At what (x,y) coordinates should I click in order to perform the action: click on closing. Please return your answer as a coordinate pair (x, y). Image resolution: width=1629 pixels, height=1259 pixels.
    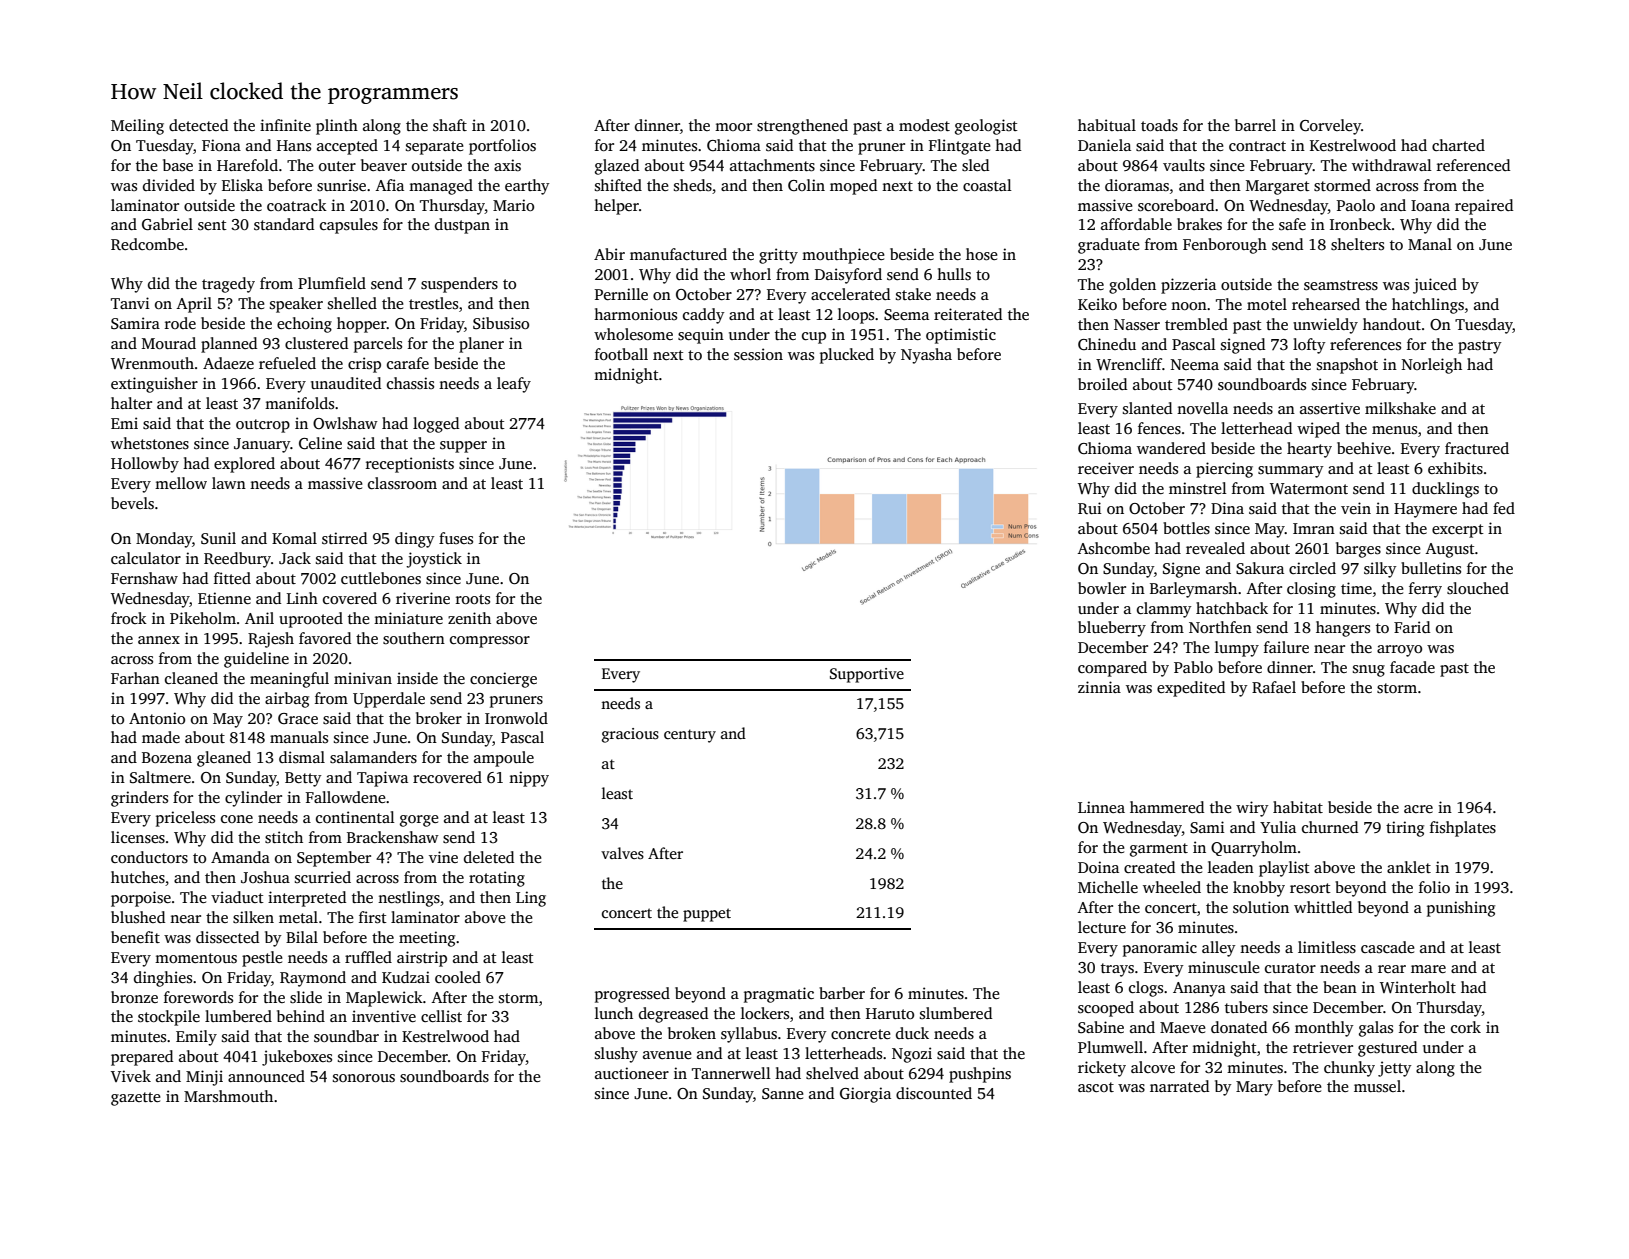
    Looking at the image, I should click on (1311, 590).
